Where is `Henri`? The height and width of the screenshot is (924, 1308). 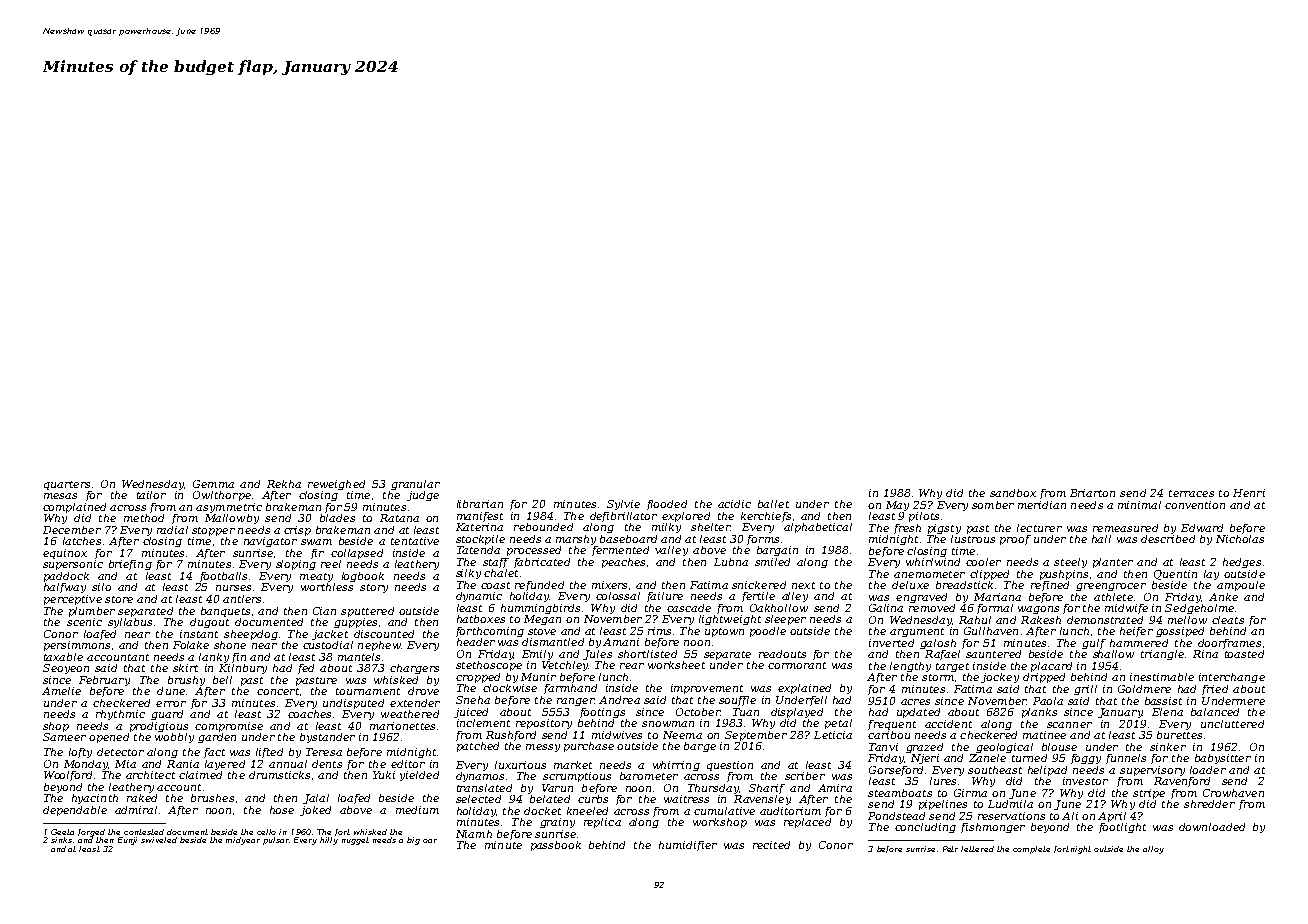
Henri is located at coordinates (1249, 493).
